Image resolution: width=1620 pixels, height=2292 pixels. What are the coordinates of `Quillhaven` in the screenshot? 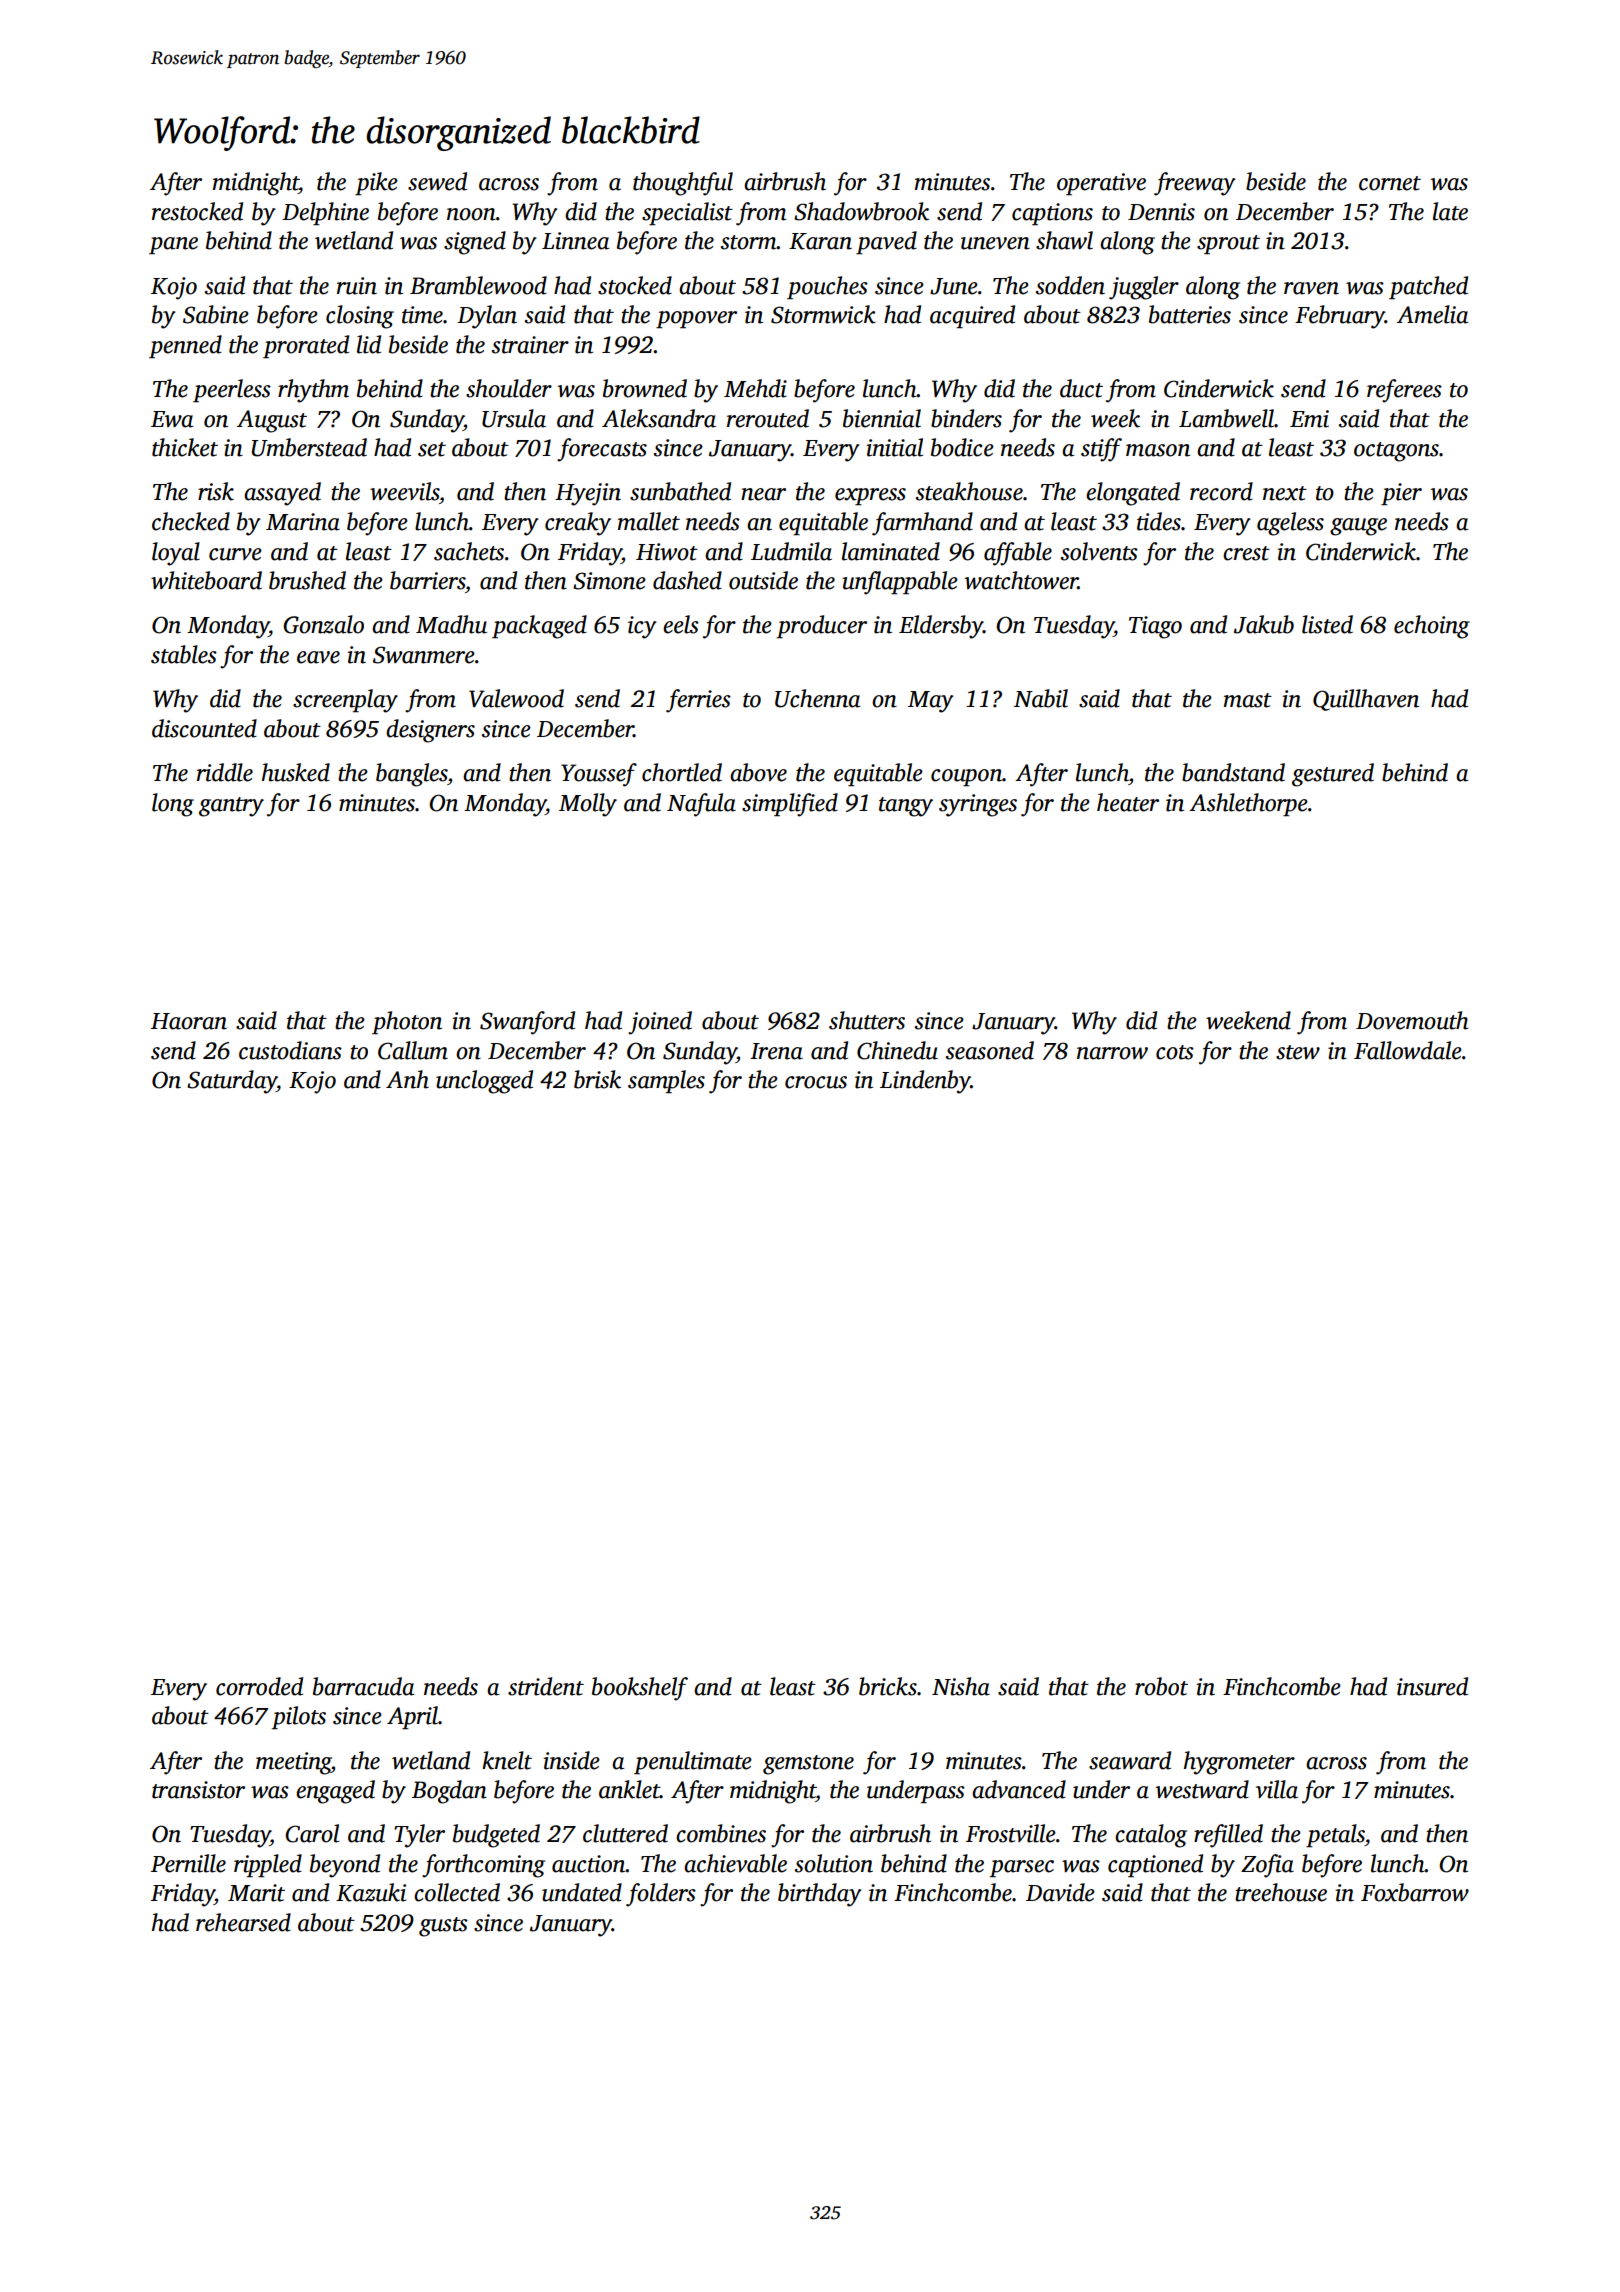 It's located at (1366, 700).
